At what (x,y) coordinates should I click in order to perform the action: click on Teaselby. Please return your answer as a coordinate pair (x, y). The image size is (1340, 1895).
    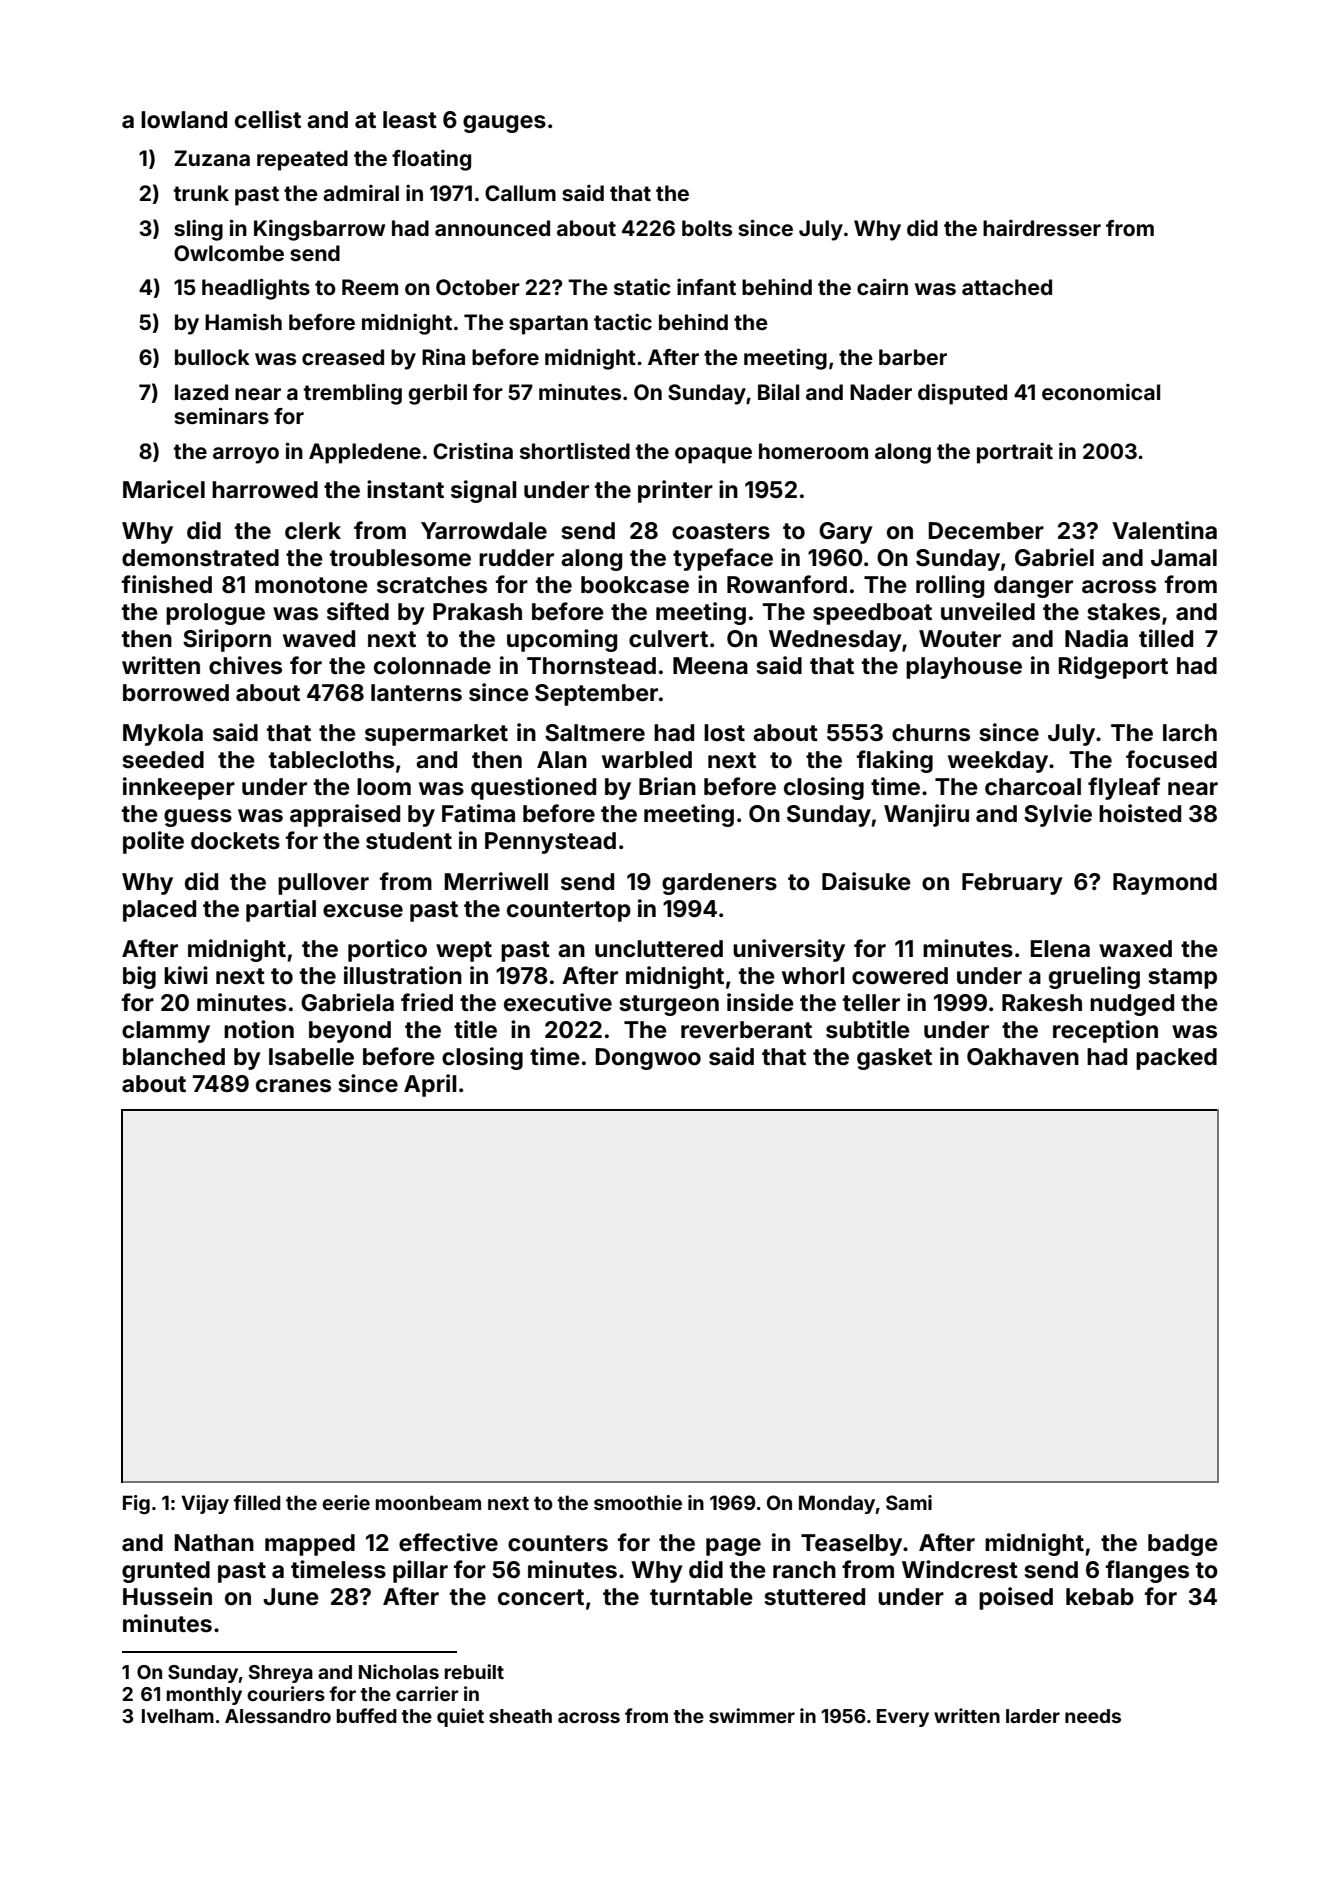
    Looking at the image, I should click on (851, 1545).
